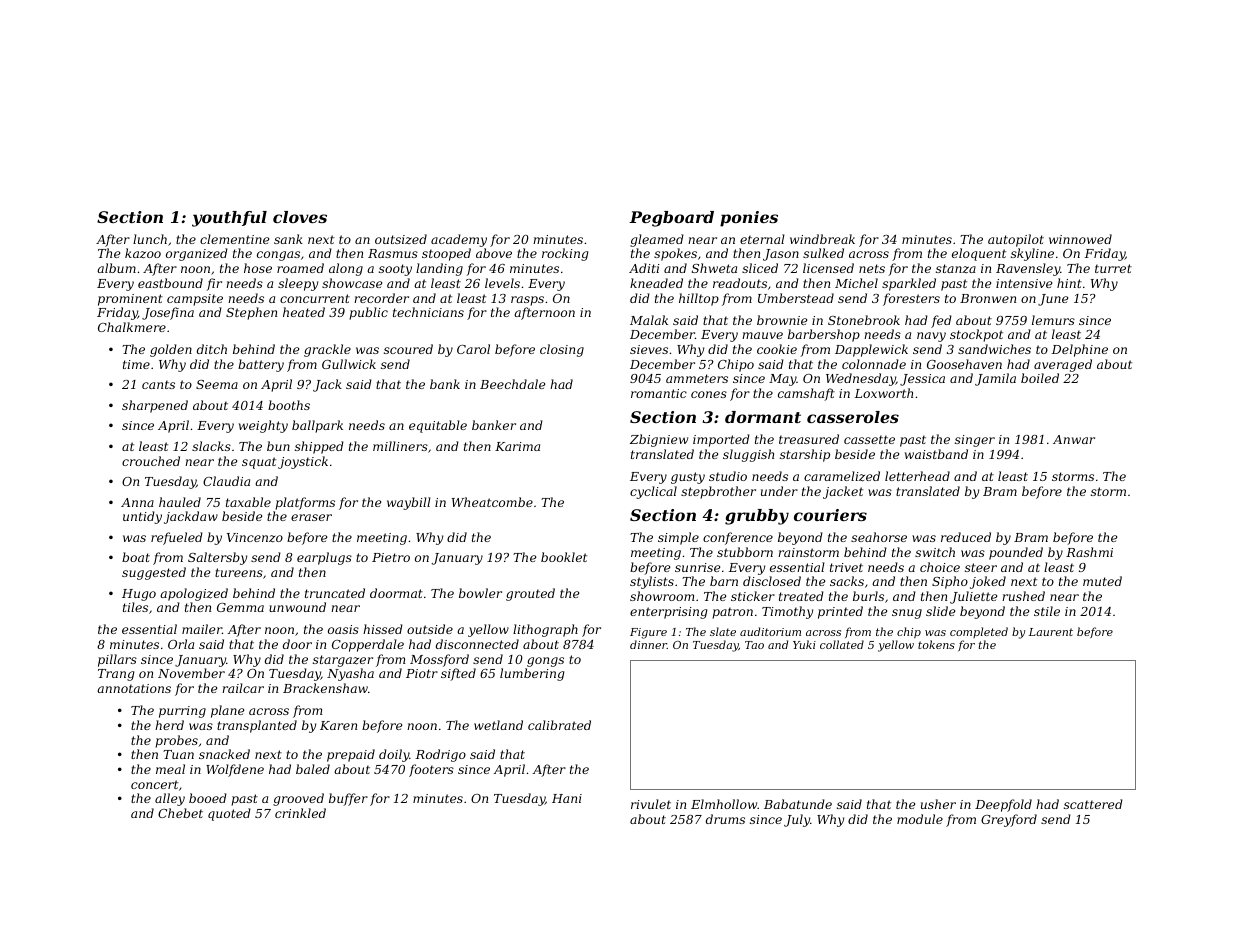  What do you see at coordinates (229, 814) in the screenshot?
I see `quoted` at bounding box center [229, 814].
